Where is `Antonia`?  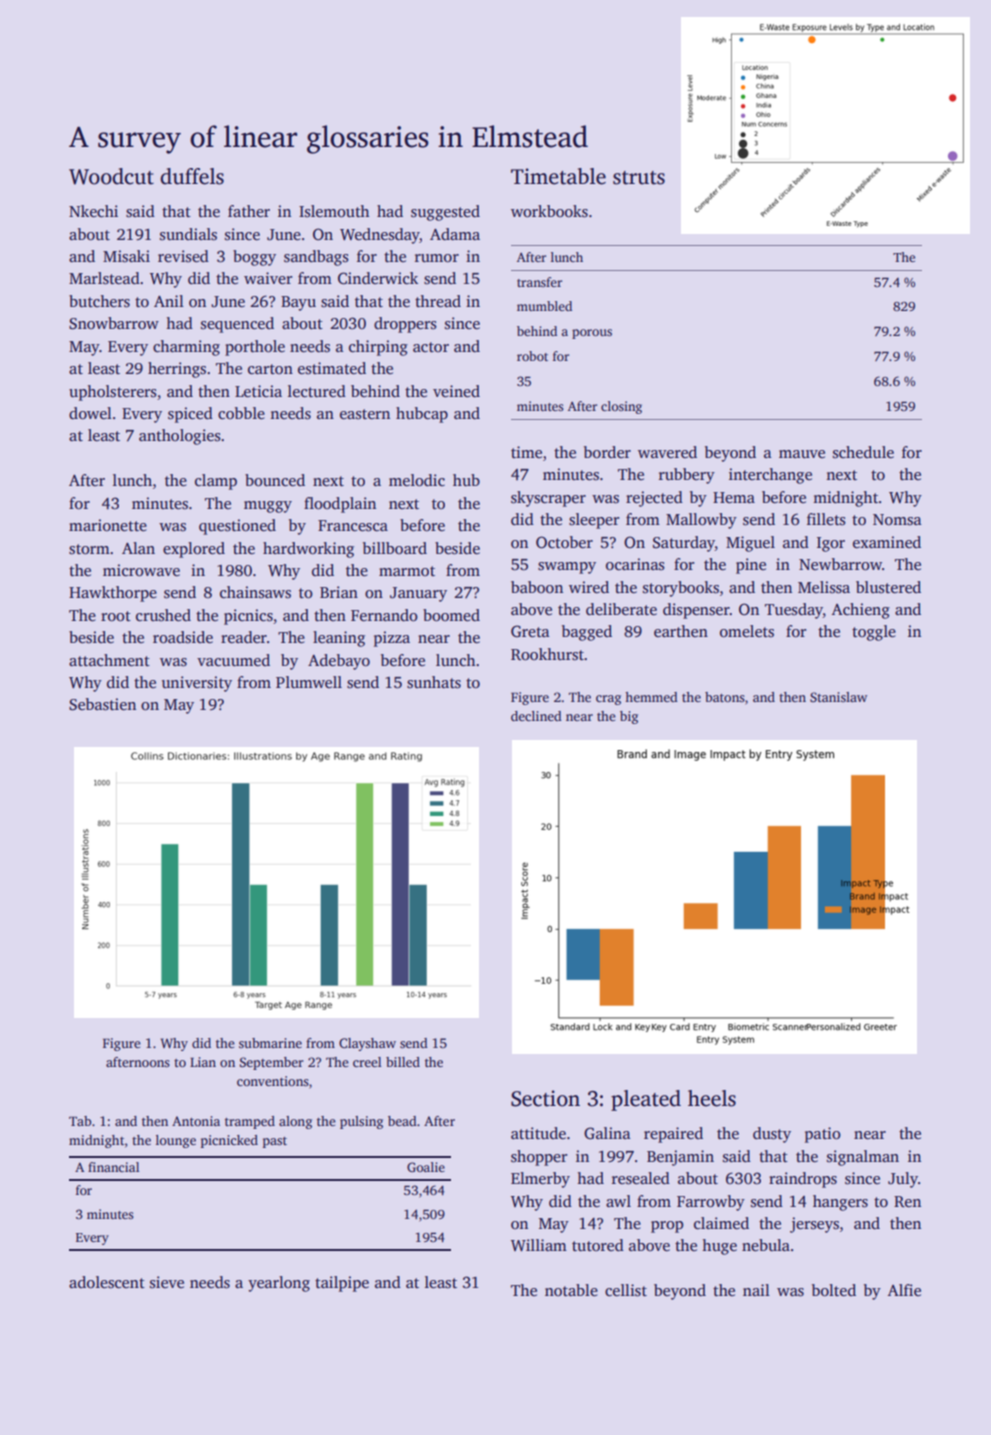 Antonia is located at coordinates (196, 1121).
